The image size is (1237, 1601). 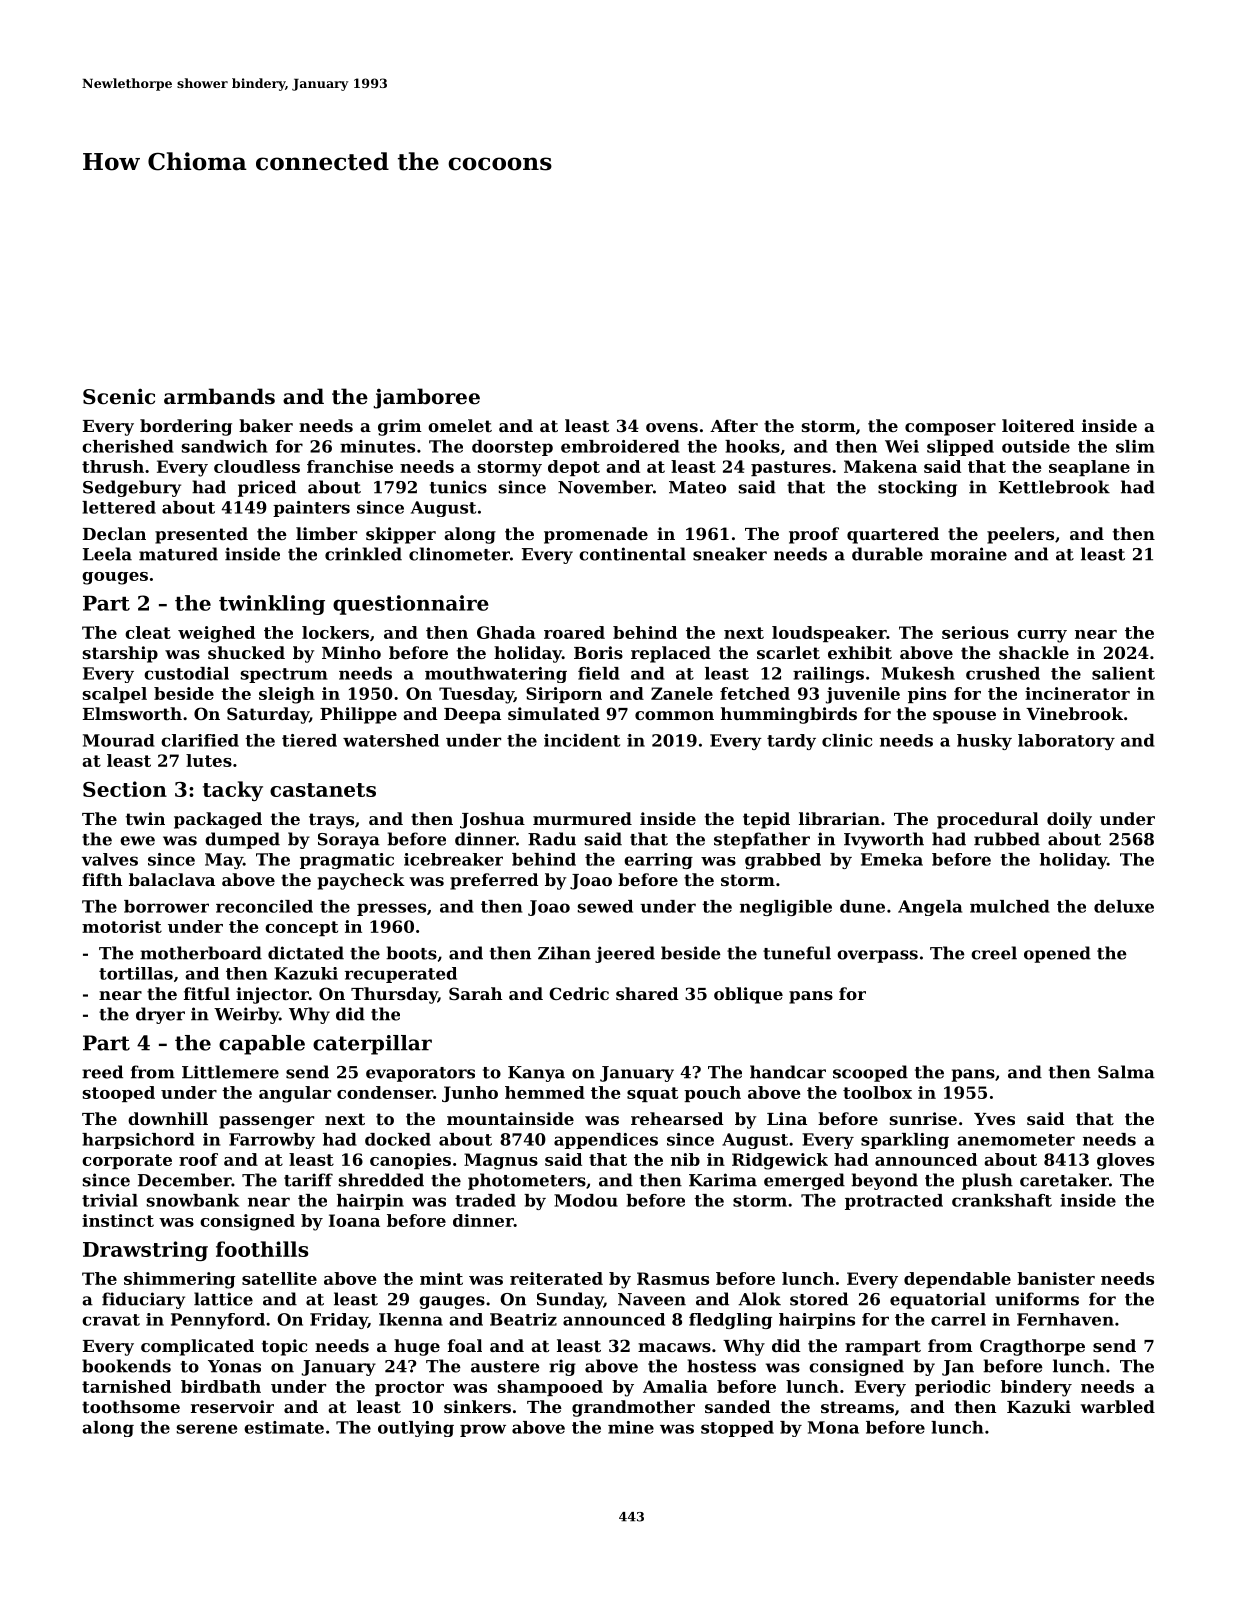 I want to click on peelers, so click(x=1020, y=535).
